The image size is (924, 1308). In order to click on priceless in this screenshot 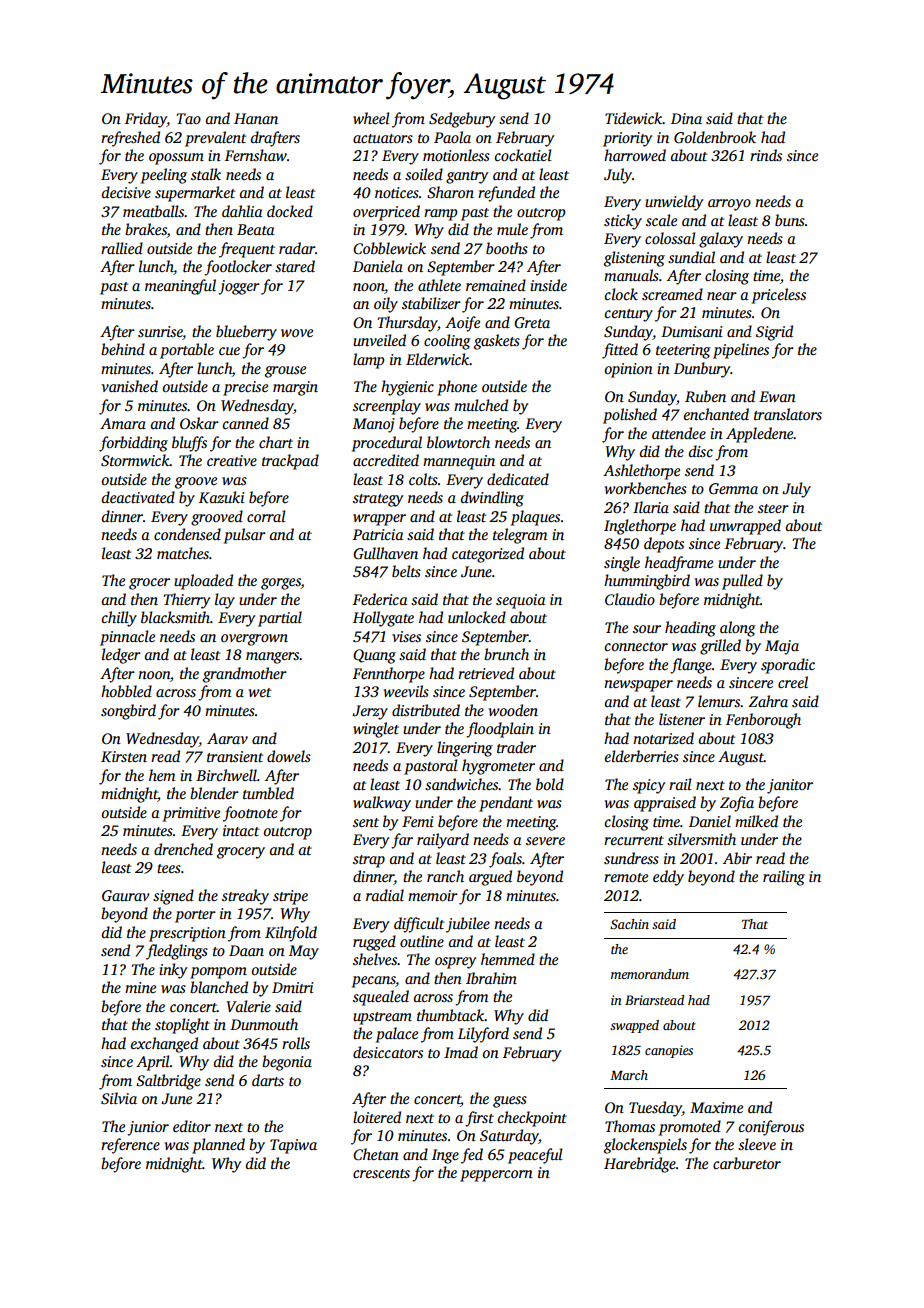, I will do `click(779, 296)`.
